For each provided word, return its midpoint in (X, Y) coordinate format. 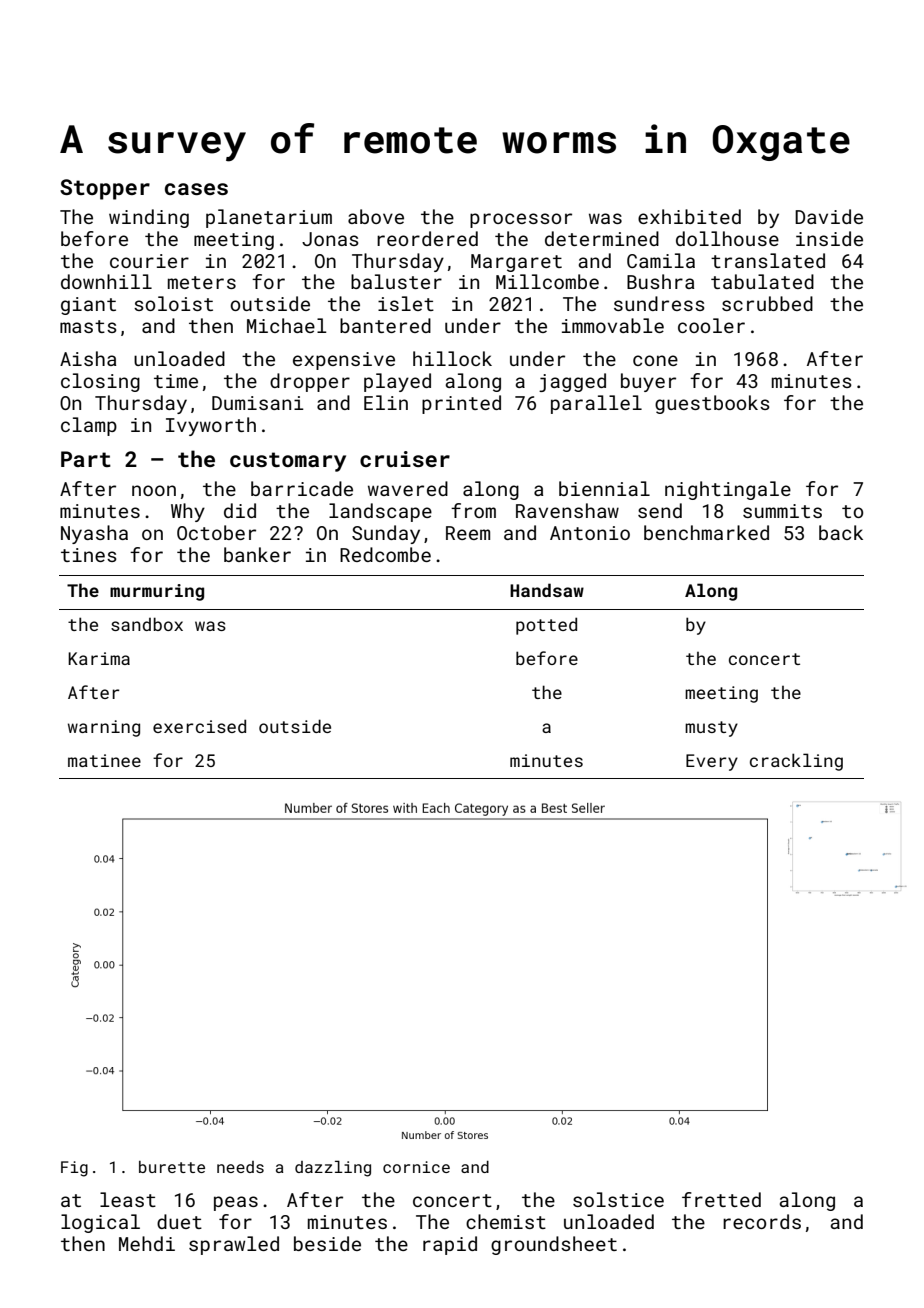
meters (202, 282)
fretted (721, 1199)
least (128, 1199)
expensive (344, 361)
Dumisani (258, 403)
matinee (104, 760)
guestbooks (712, 404)
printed (461, 404)
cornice (416, 1167)
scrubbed (767, 303)
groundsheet (554, 1245)
